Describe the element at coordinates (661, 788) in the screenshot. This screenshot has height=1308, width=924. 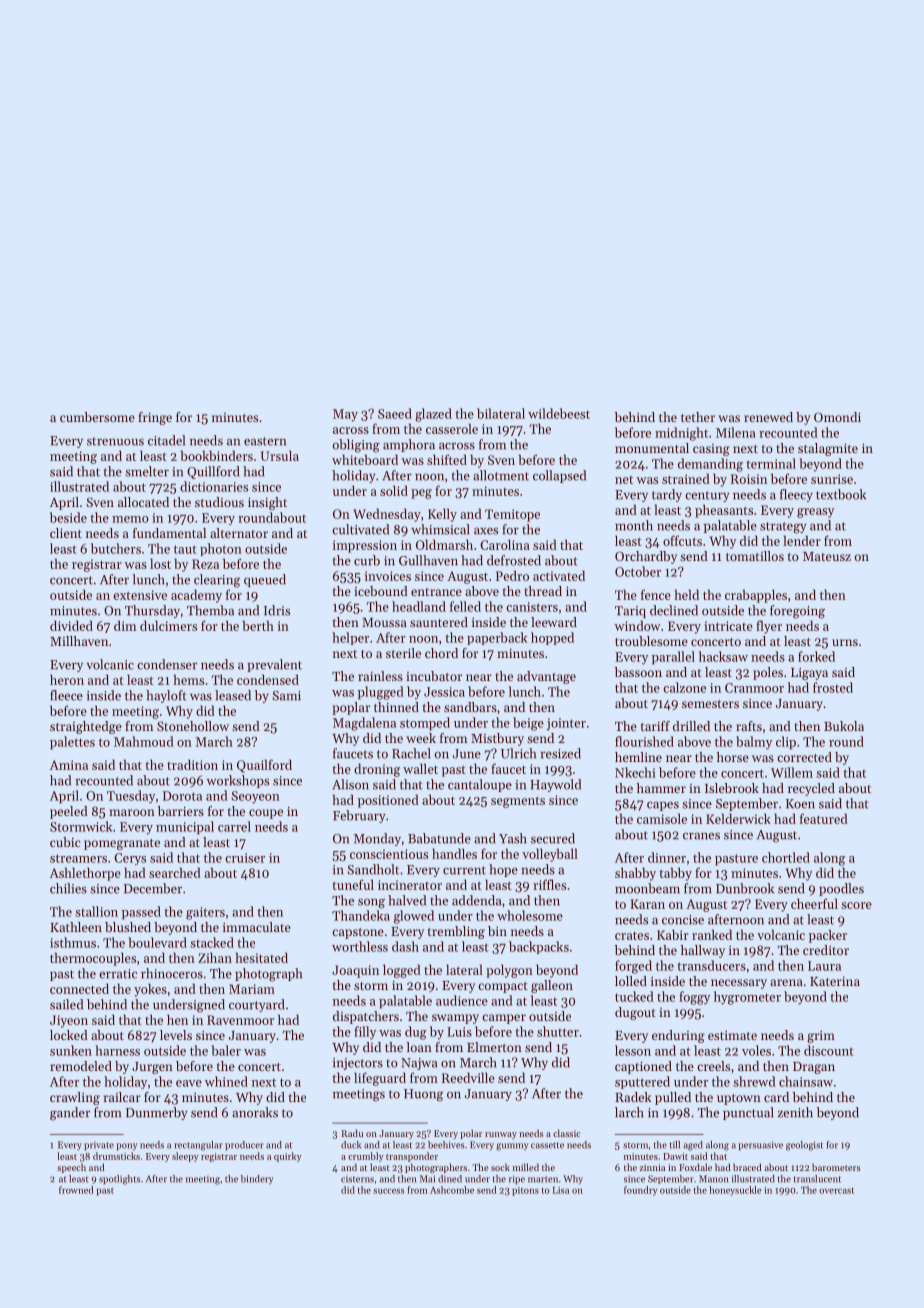
I see `hammer` at that location.
